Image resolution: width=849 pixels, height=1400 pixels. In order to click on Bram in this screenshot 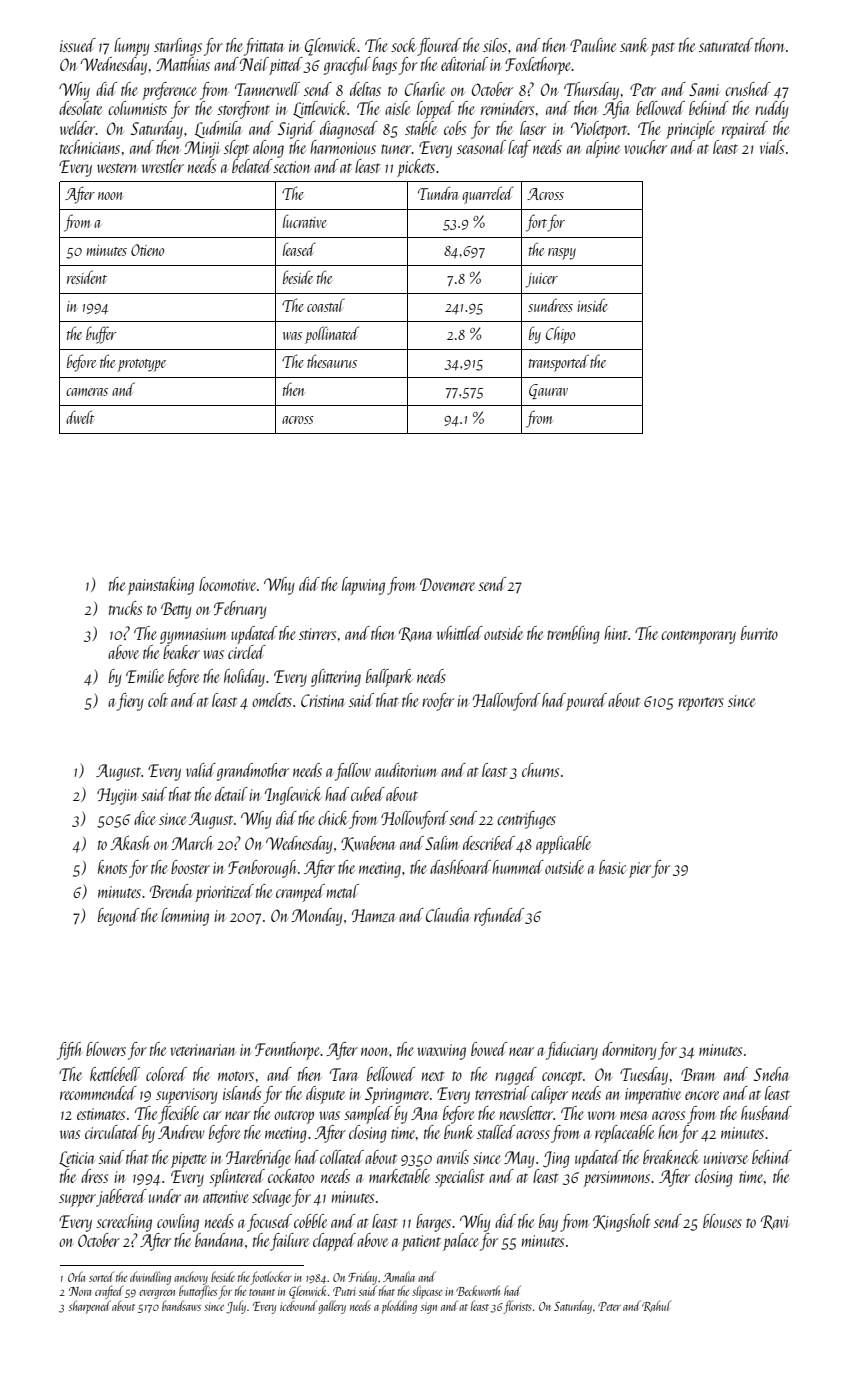, I will do `click(698, 1074)`.
